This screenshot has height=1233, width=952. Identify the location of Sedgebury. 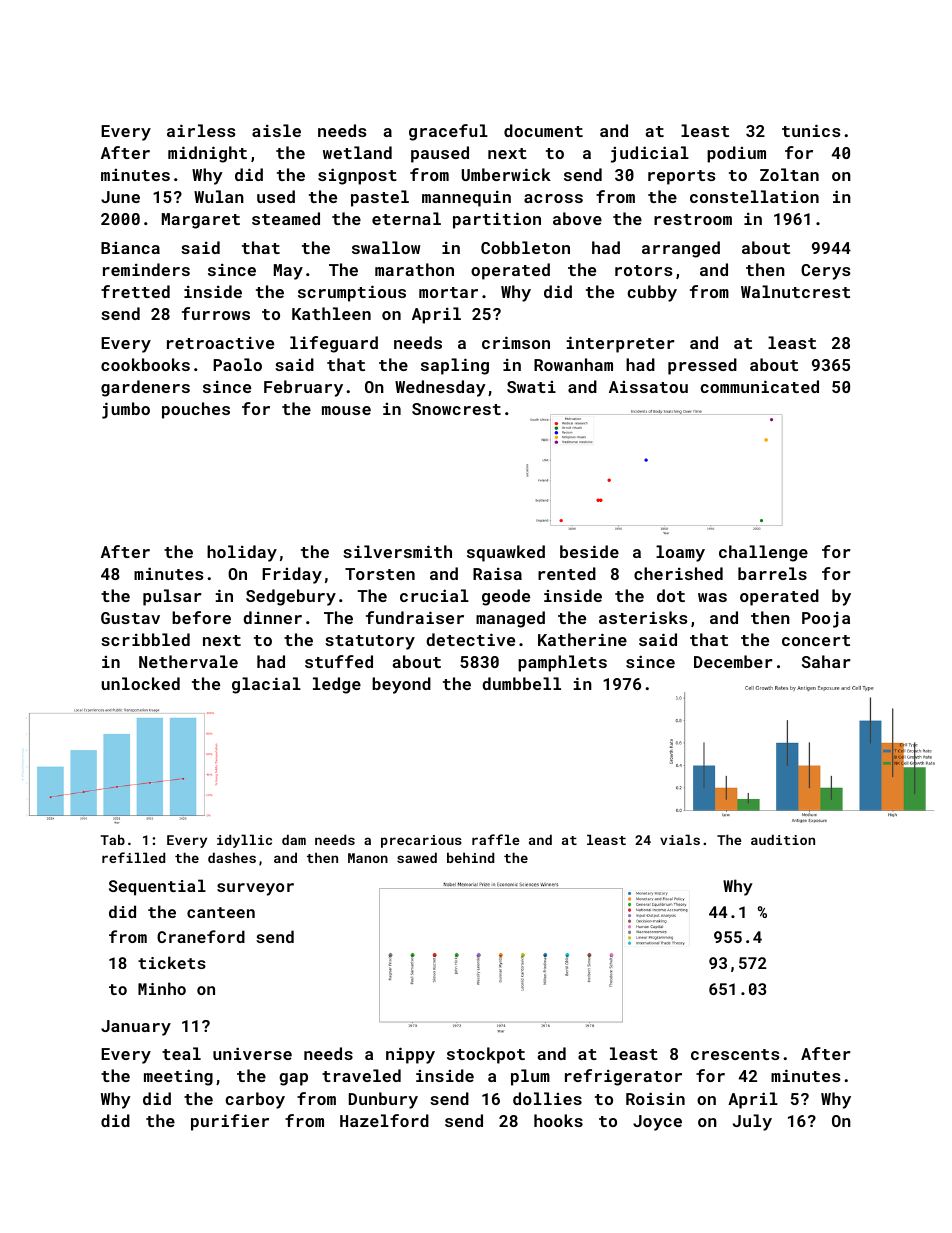
(291, 597).
